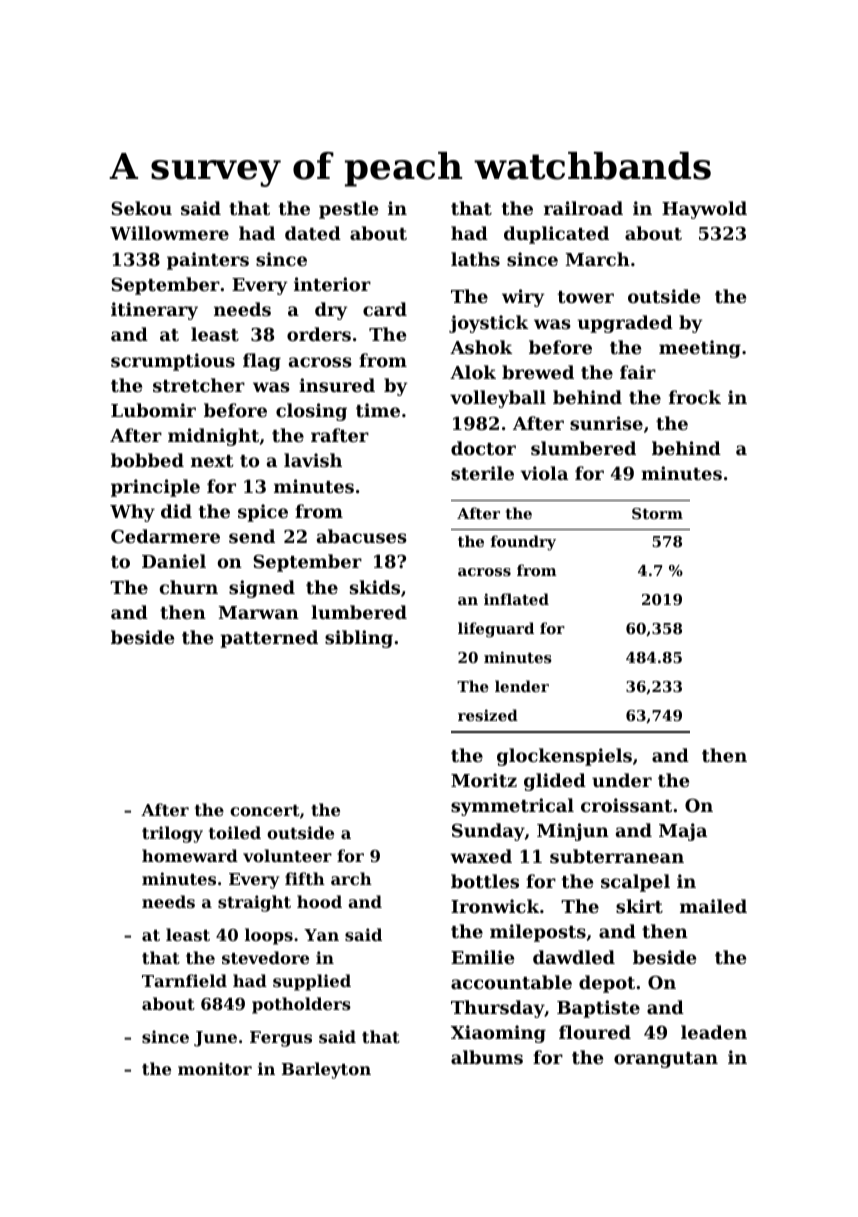  Describe the element at coordinates (263, 513) in the screenshot. I see `spice` at that location.
